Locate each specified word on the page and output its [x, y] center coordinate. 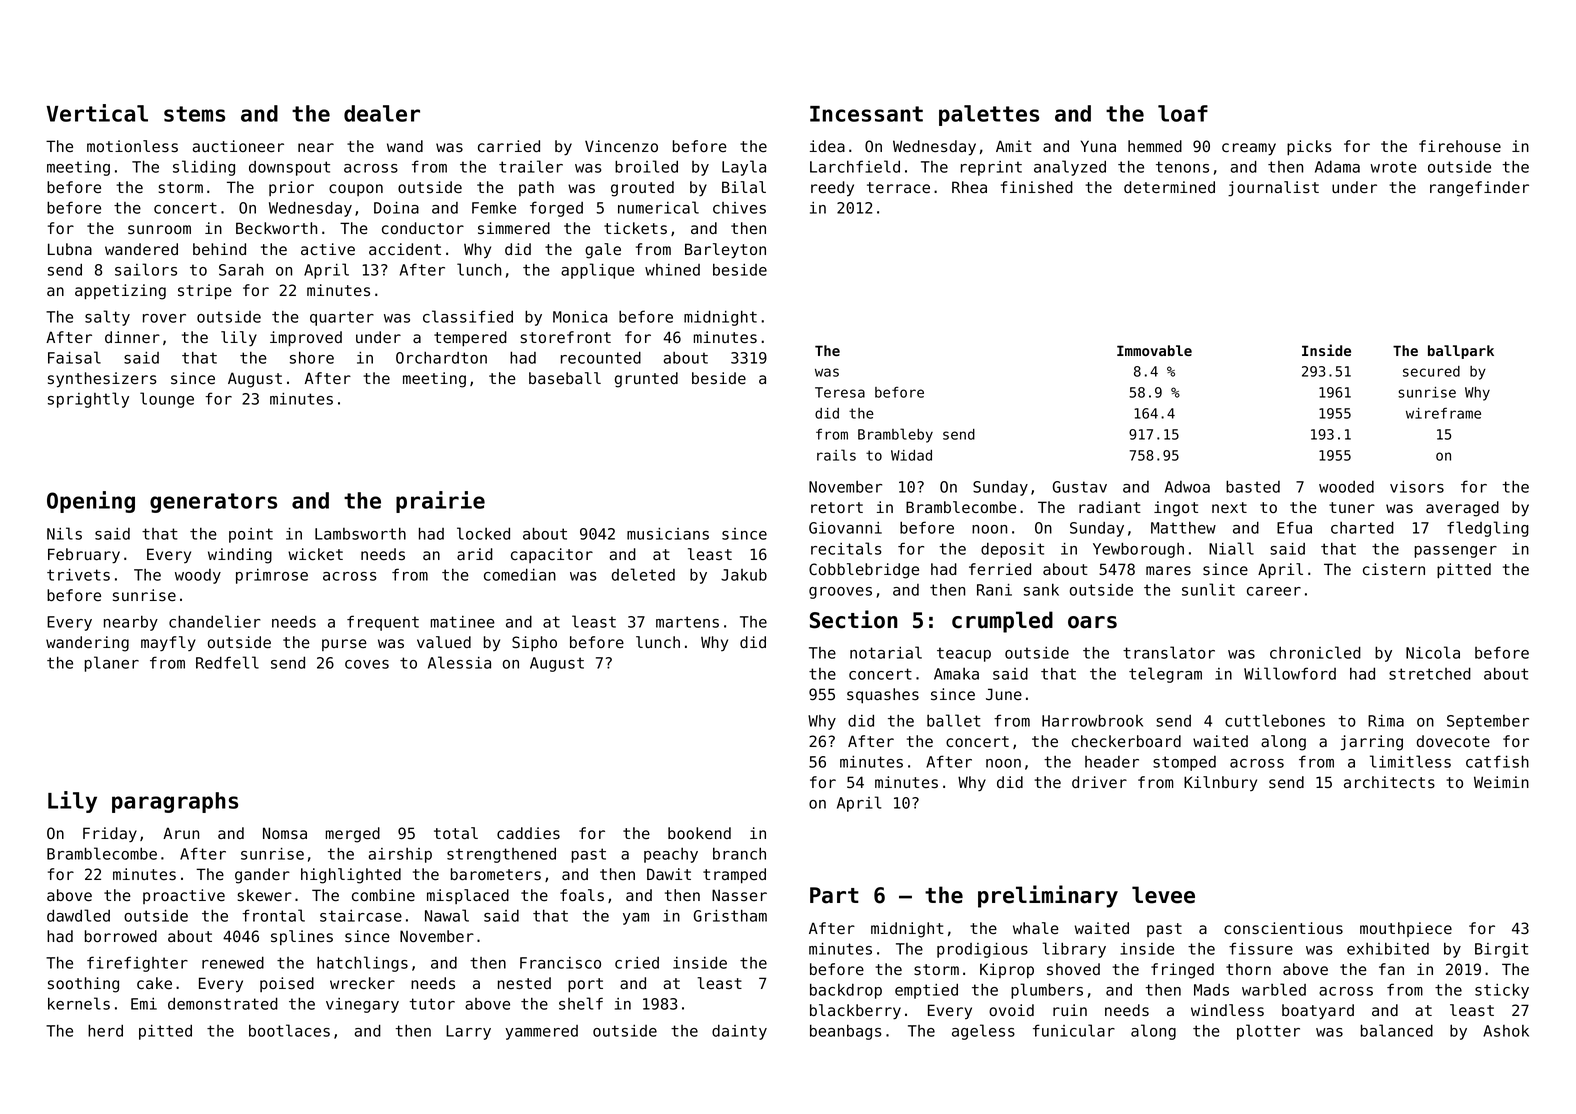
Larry [468, 1032]
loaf [1183, 113]
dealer [382, 113]
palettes [989, 115]
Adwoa [1187, 487]
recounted [601, 357]
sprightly [88, 400]
